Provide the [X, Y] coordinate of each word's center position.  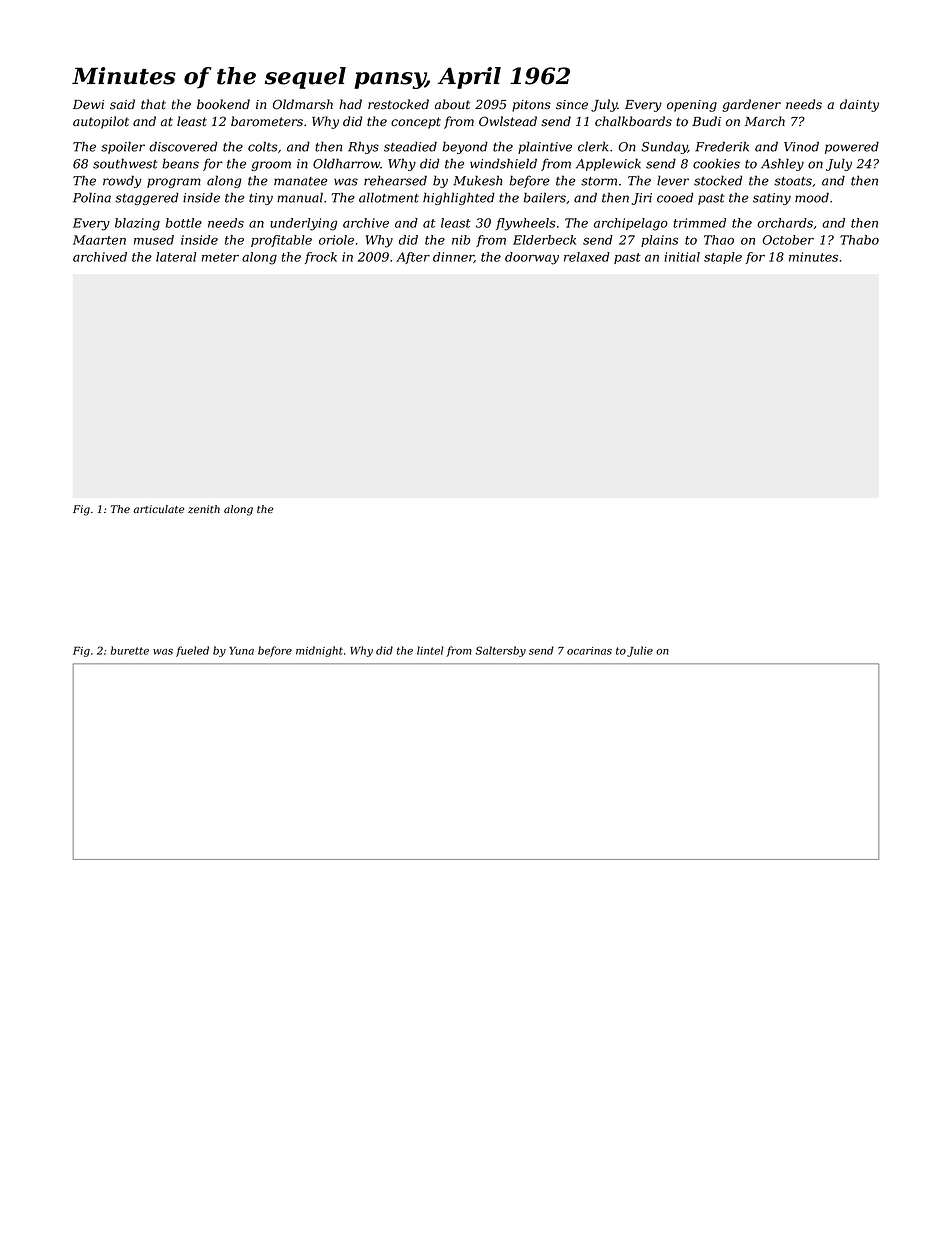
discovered [183, 146]
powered [852, 147]
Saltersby [500, 651]
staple [723, 258]
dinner [453, 257]
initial [682, 257]
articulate [158, 509]
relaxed [587, 257]
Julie [640, 651]
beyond [465, 147]
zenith [204, 509]
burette [130, 650]
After [413, 258]
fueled [192, 651]
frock [321, 258]
